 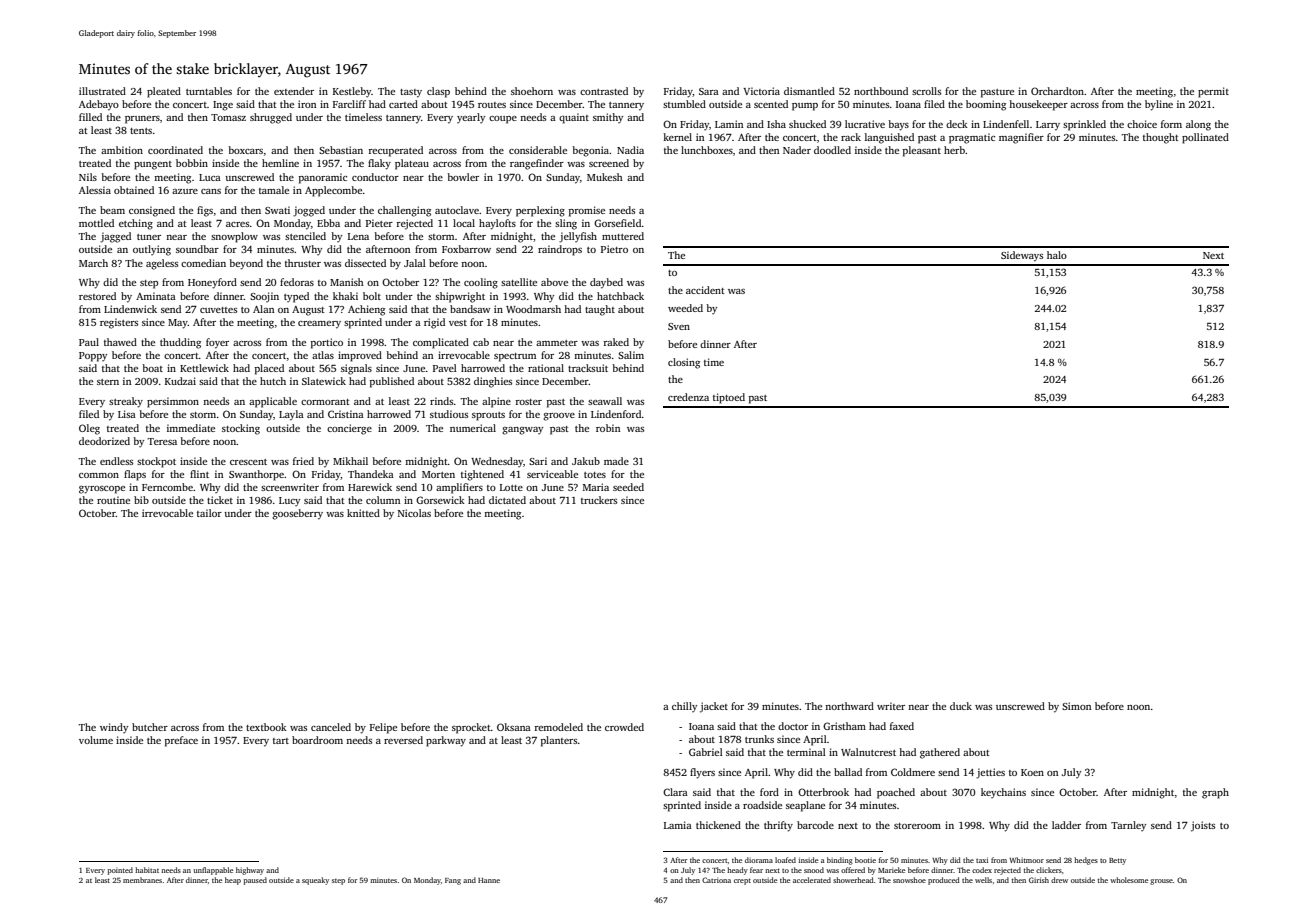 I want to click on seeded, so click(x=628, y=487).
